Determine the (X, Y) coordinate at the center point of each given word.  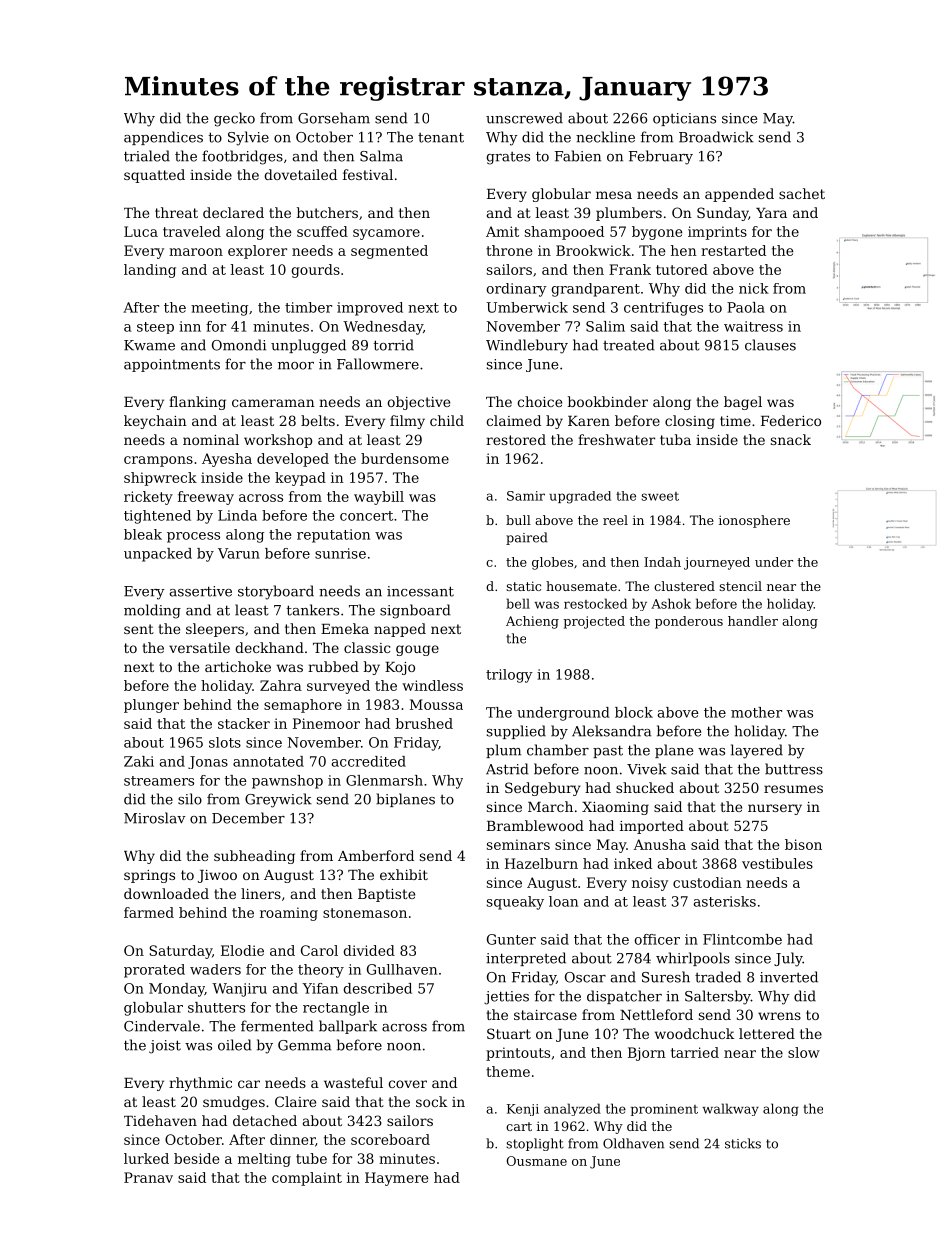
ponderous (689, 622)
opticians (684, 119)
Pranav (148, 1177)
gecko (234, 119)
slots (225, 742)
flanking (197, 403)
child (447, 420)
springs (149, 876)
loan (563, 901)
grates (508, 158)
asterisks (725, 901)
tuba (675, 439)
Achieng (532, 622)
